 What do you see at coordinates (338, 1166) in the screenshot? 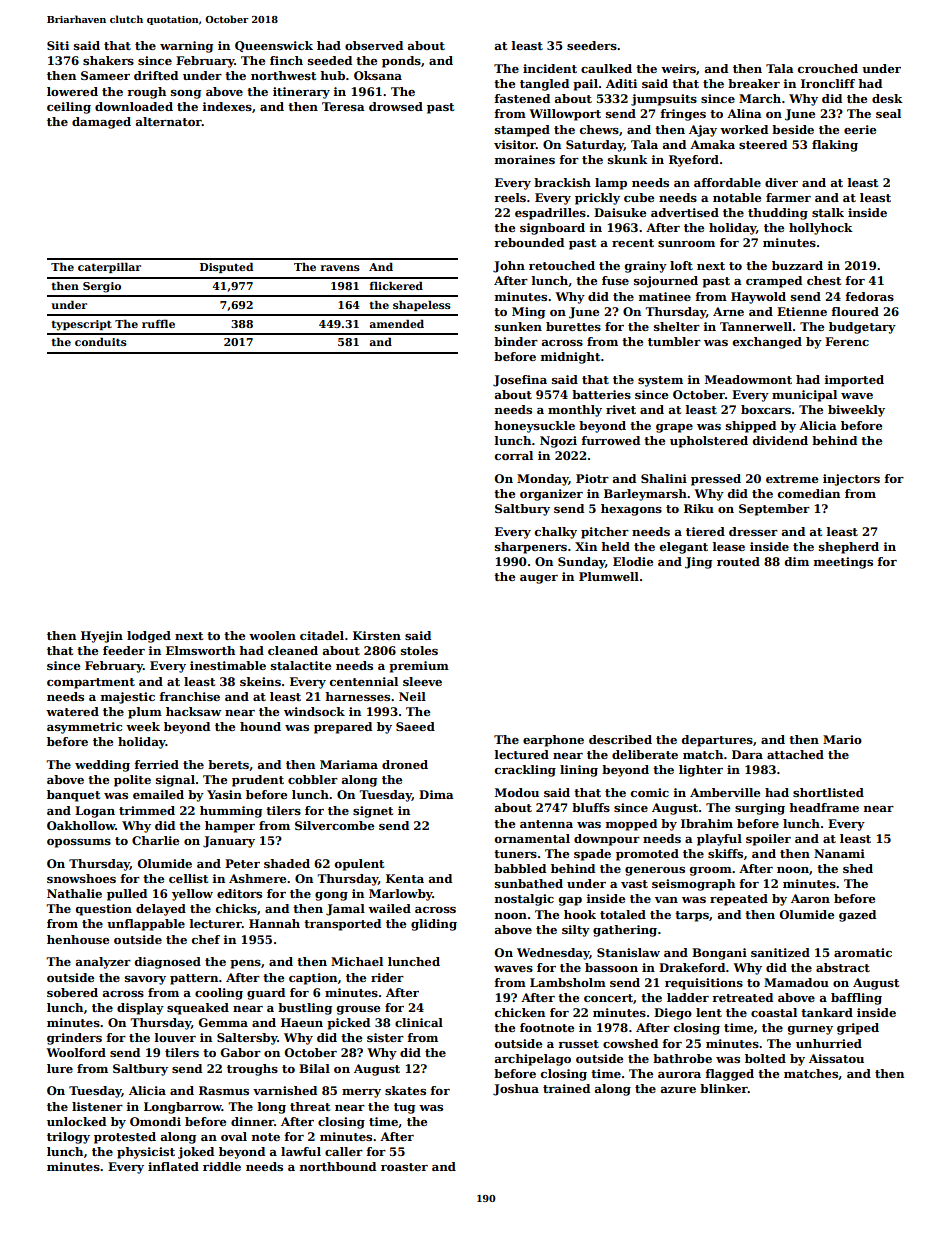
I see `northbound` at bounding box center [338, 1166].
